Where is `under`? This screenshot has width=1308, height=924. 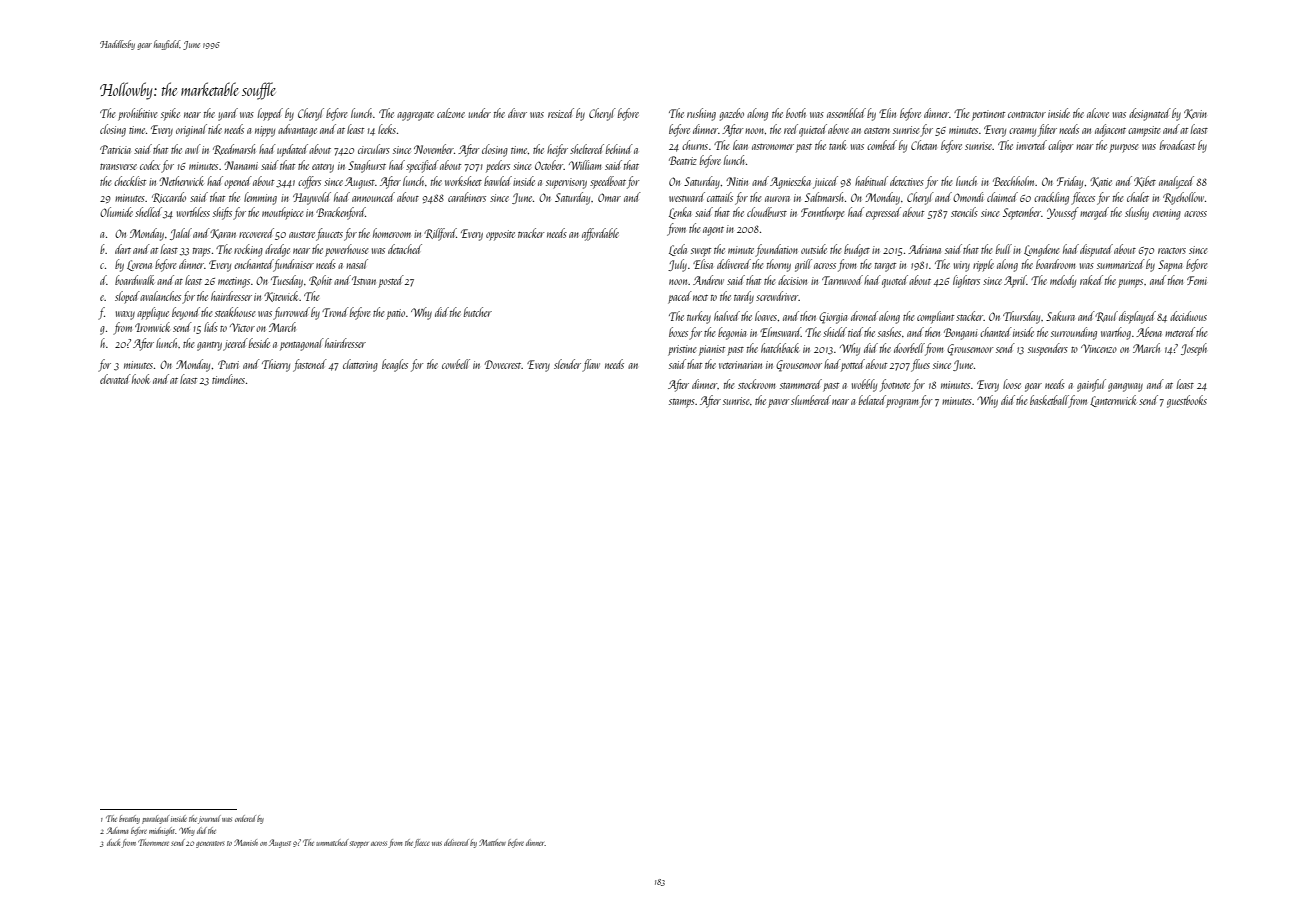
under is located at coordinates (479, 113).
